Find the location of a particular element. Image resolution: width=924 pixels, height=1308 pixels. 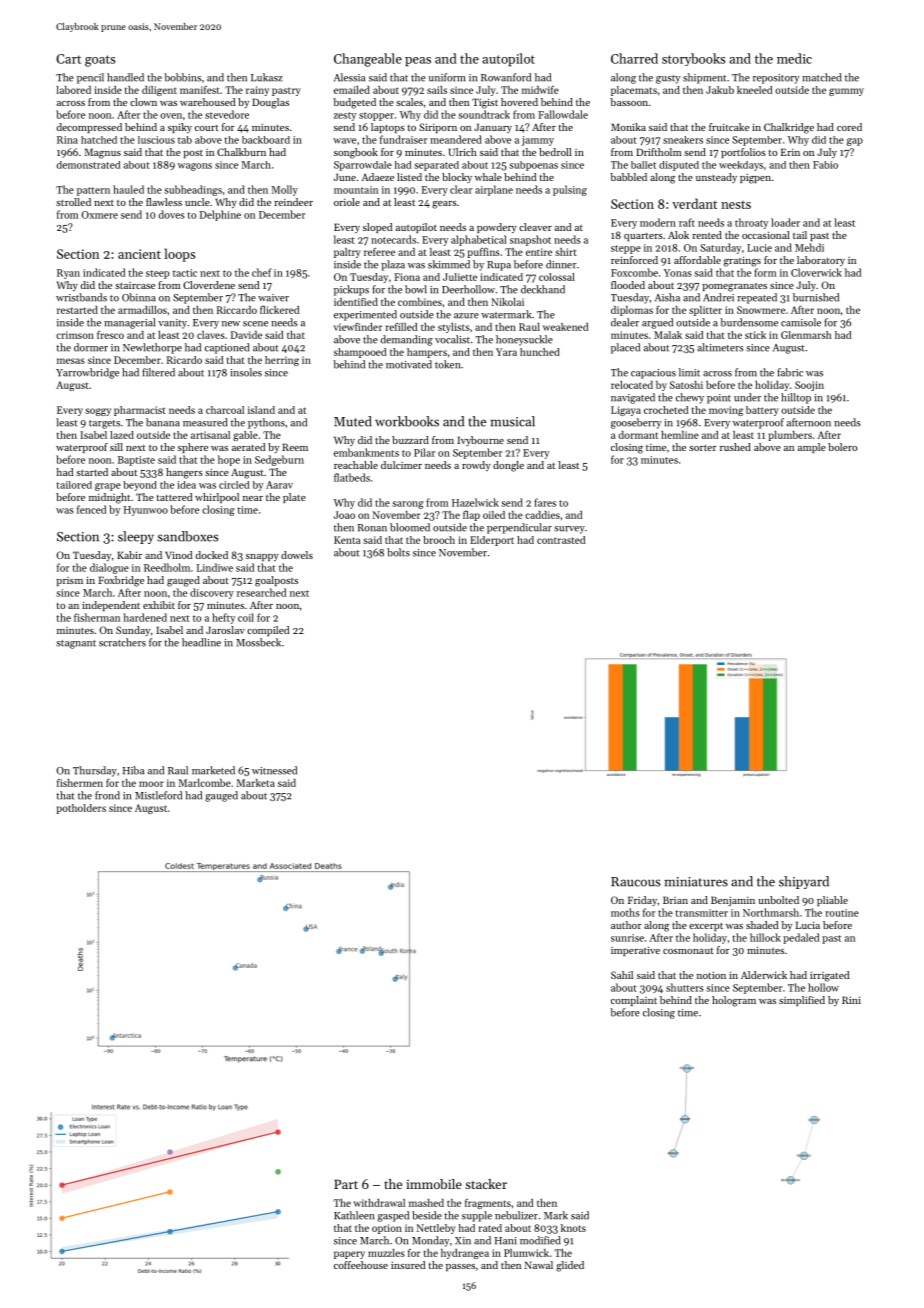

Raucous is located at coordinates (635, 882).
